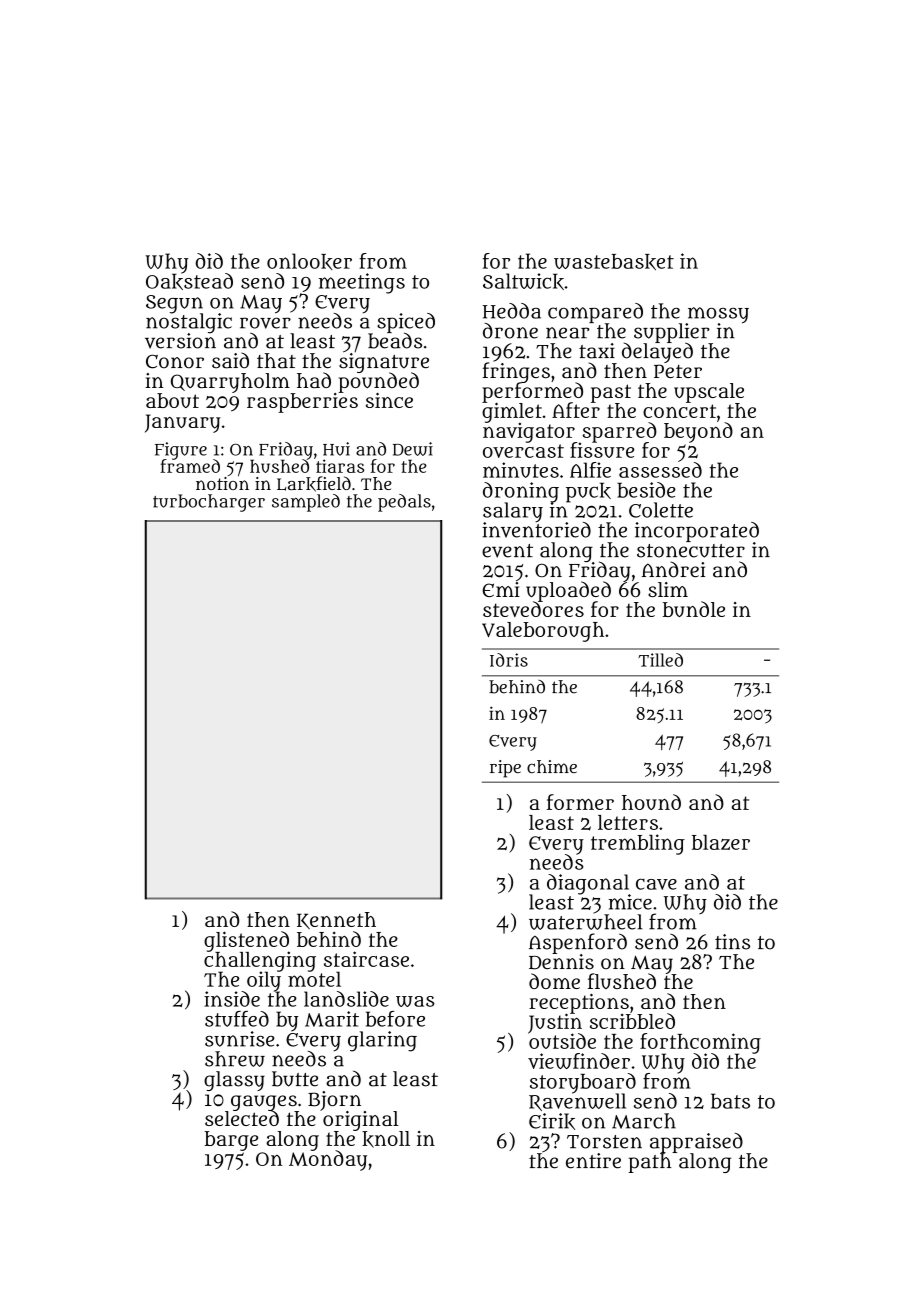 This screenshot has width=924, height=1314. Describe the element at coordinates (649, 1163) in the screenshot. I see `path` at that location.
